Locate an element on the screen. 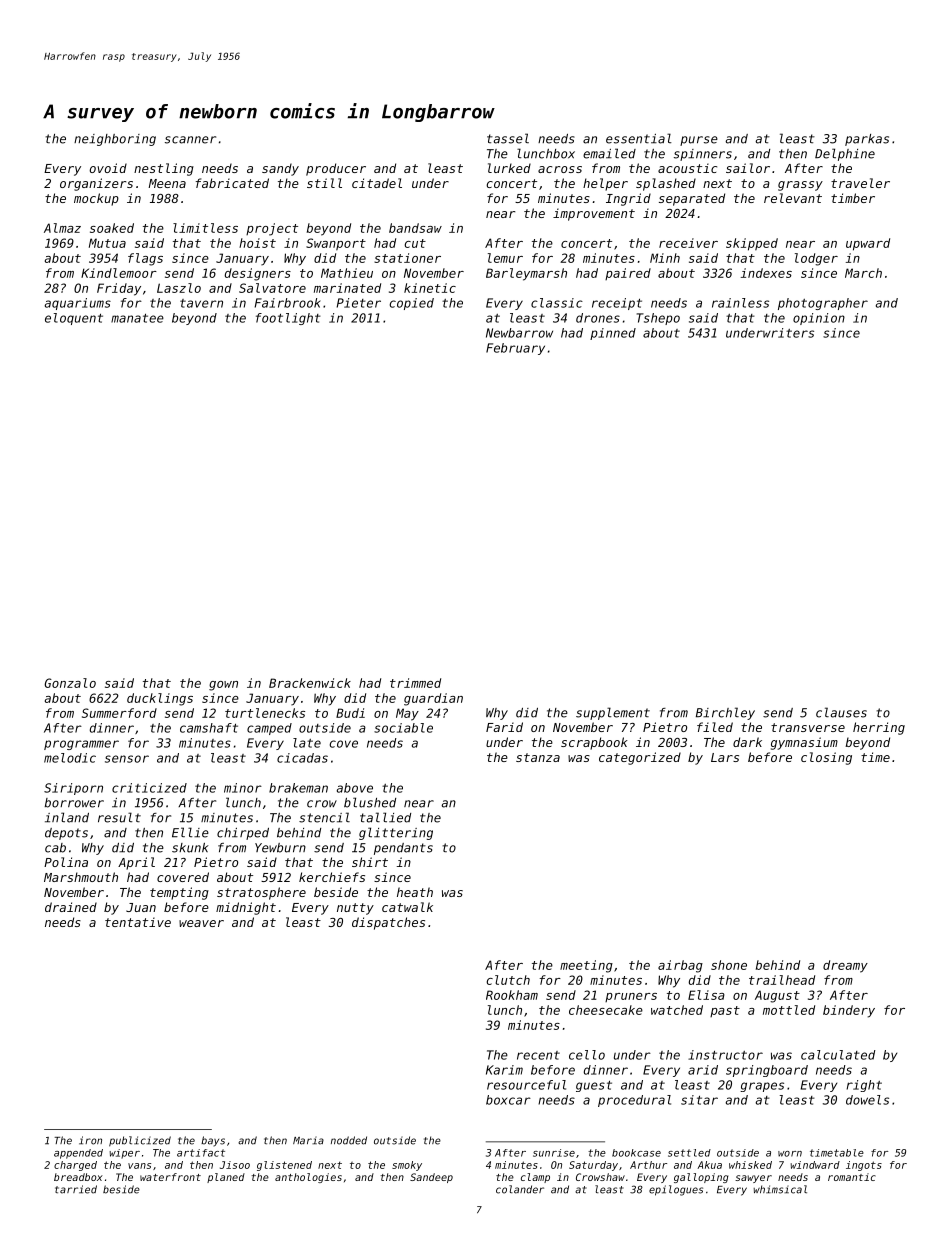  tassel is located at coordinates (508, 138).
